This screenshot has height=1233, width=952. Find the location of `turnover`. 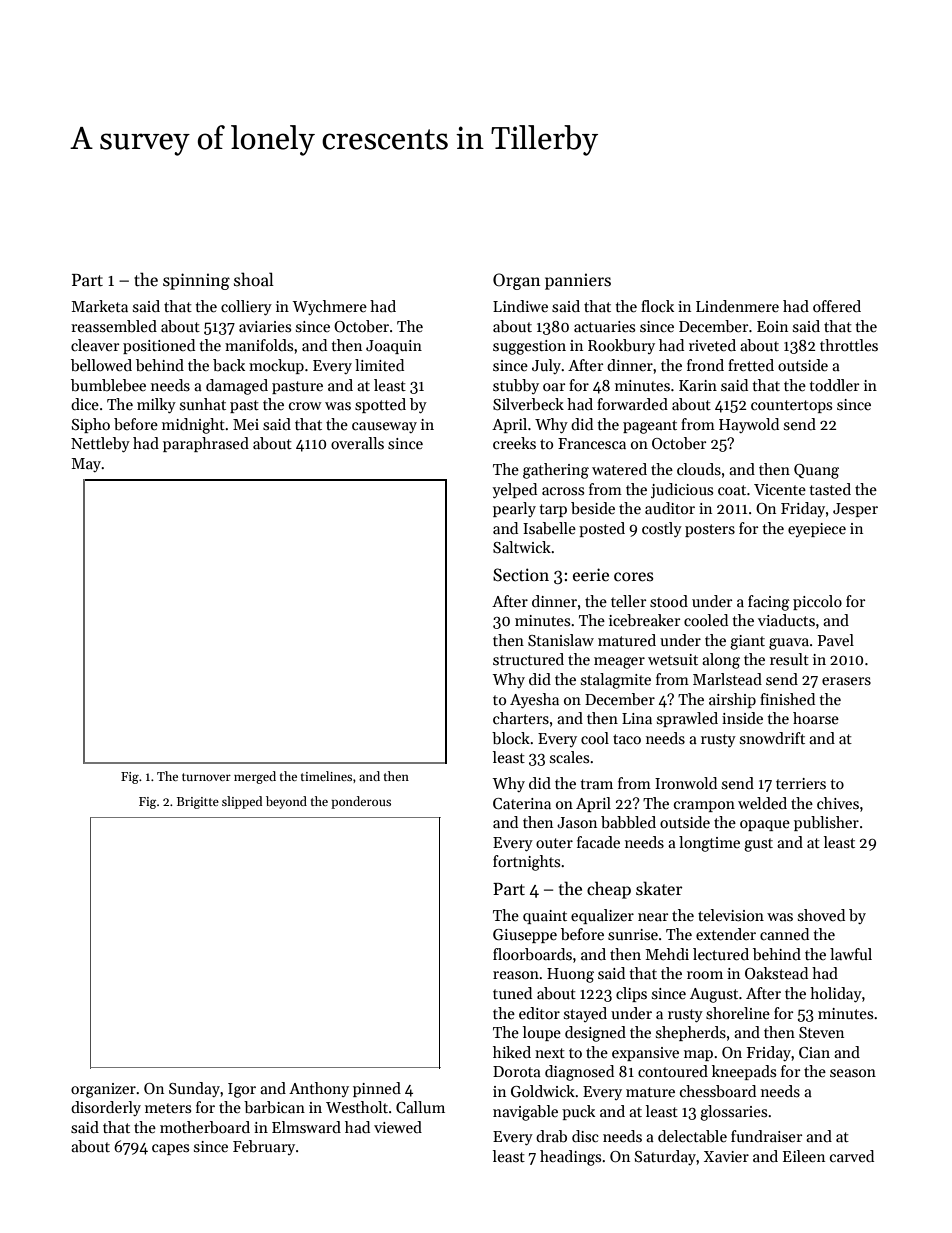

turnover is located at coordinates (206, 777).
